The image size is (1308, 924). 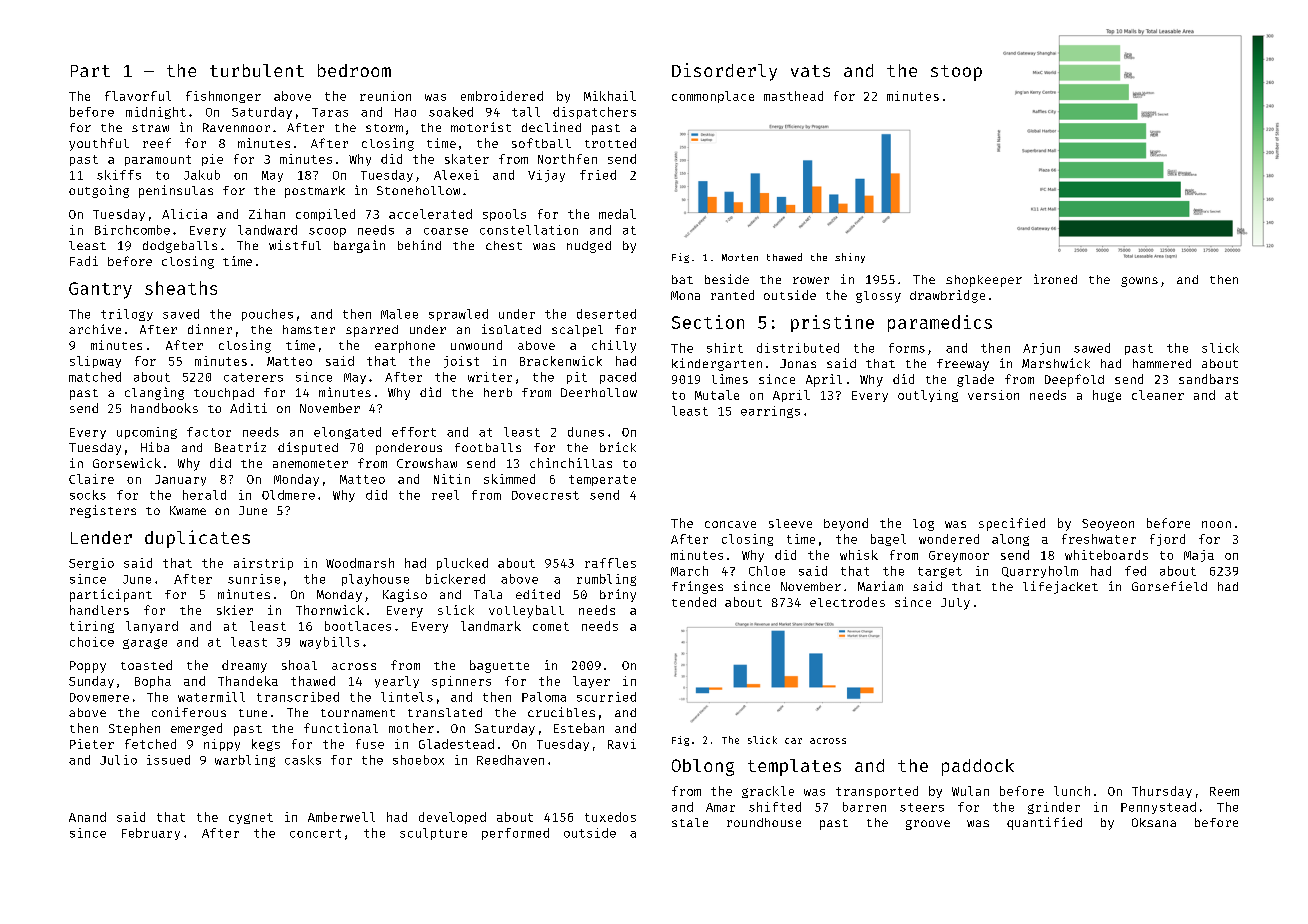 I want to click on postmark, so click(x=315, y=192).
